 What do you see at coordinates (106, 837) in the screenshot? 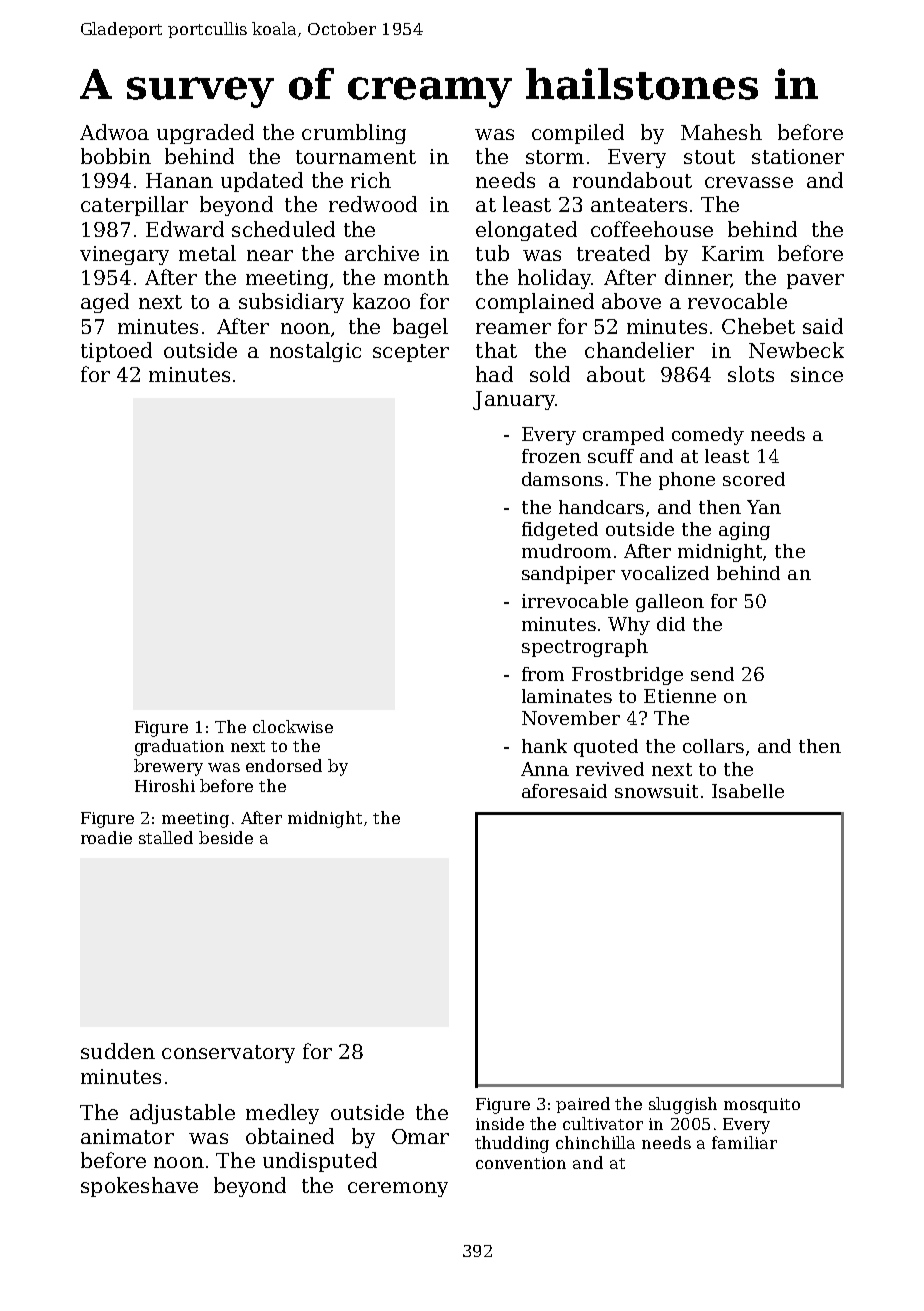
I see `roadie` at bounding box center [106, 837].
